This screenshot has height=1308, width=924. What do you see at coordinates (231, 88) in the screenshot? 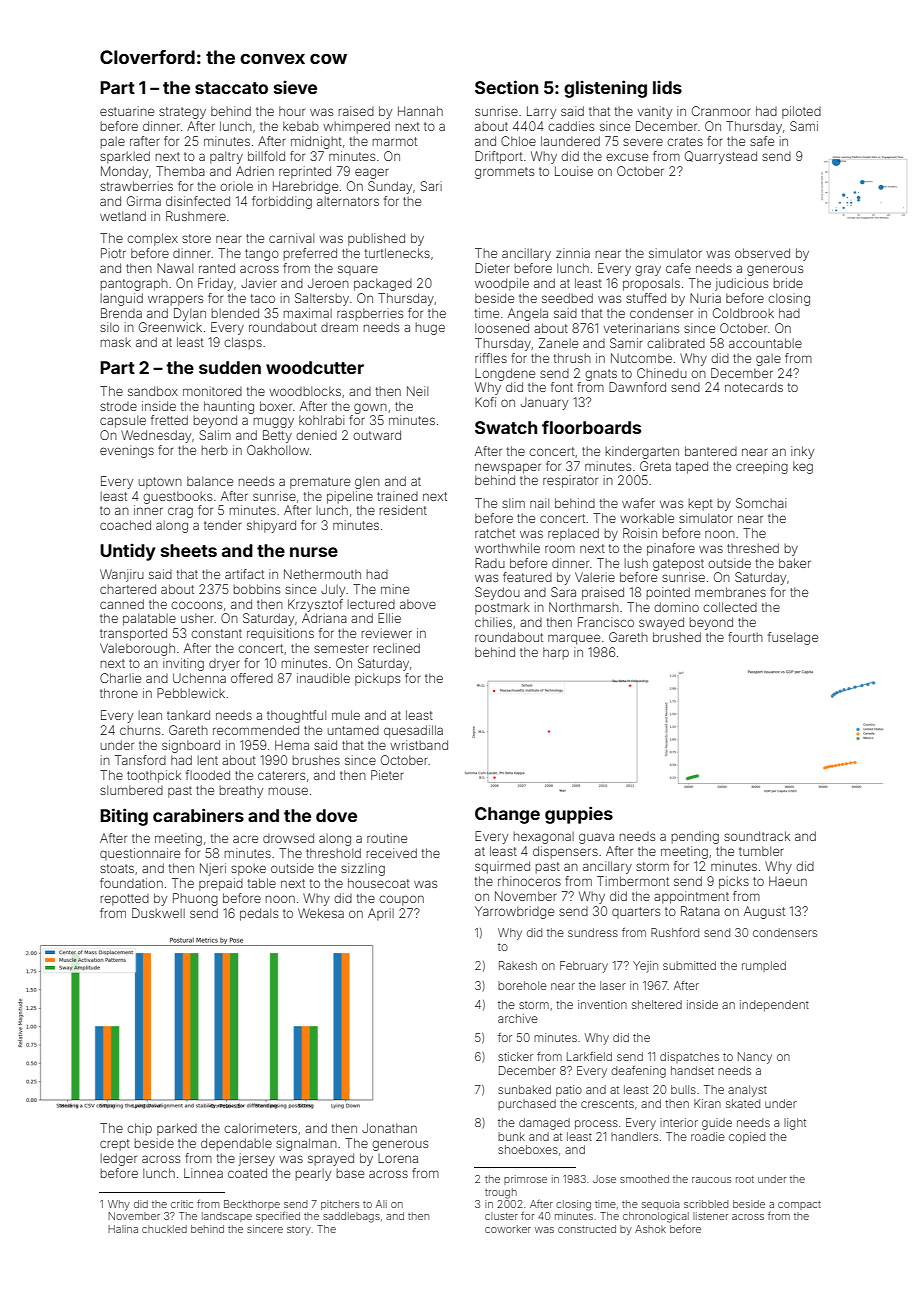
I see `staccato` at bounding box center [231, 88].
